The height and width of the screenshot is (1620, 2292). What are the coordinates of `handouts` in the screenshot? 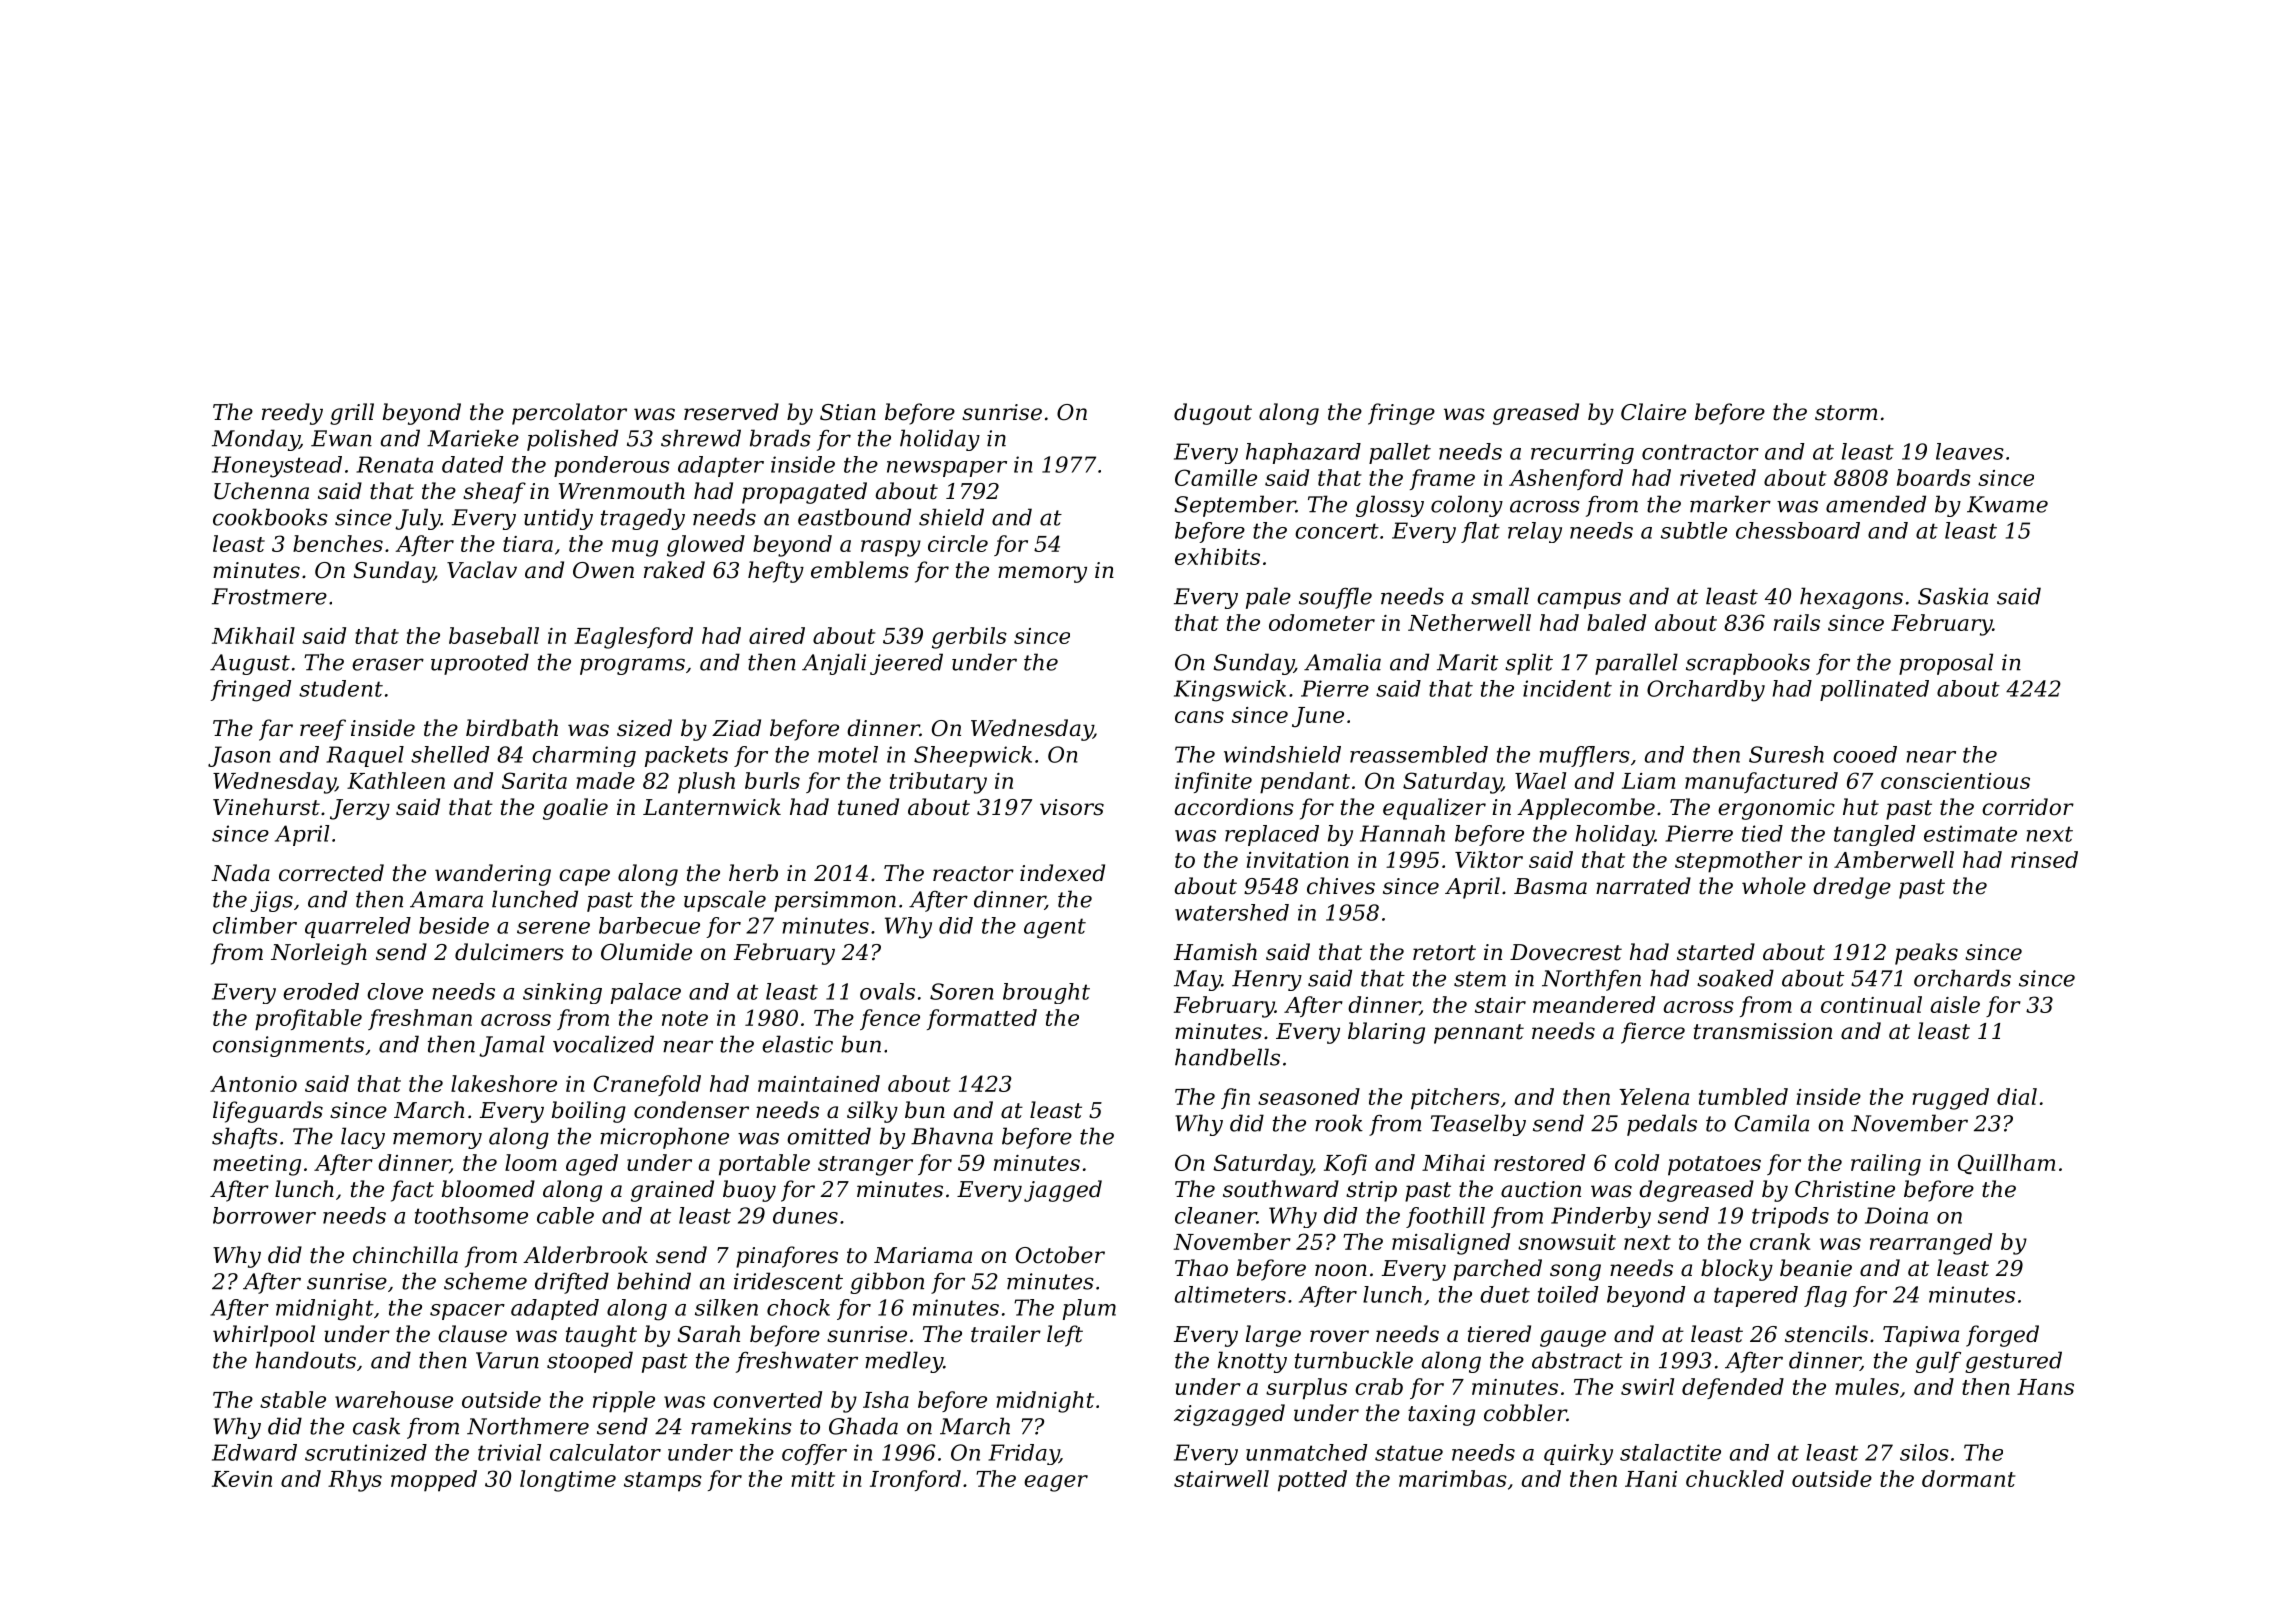 It's located at (305, 1360).
